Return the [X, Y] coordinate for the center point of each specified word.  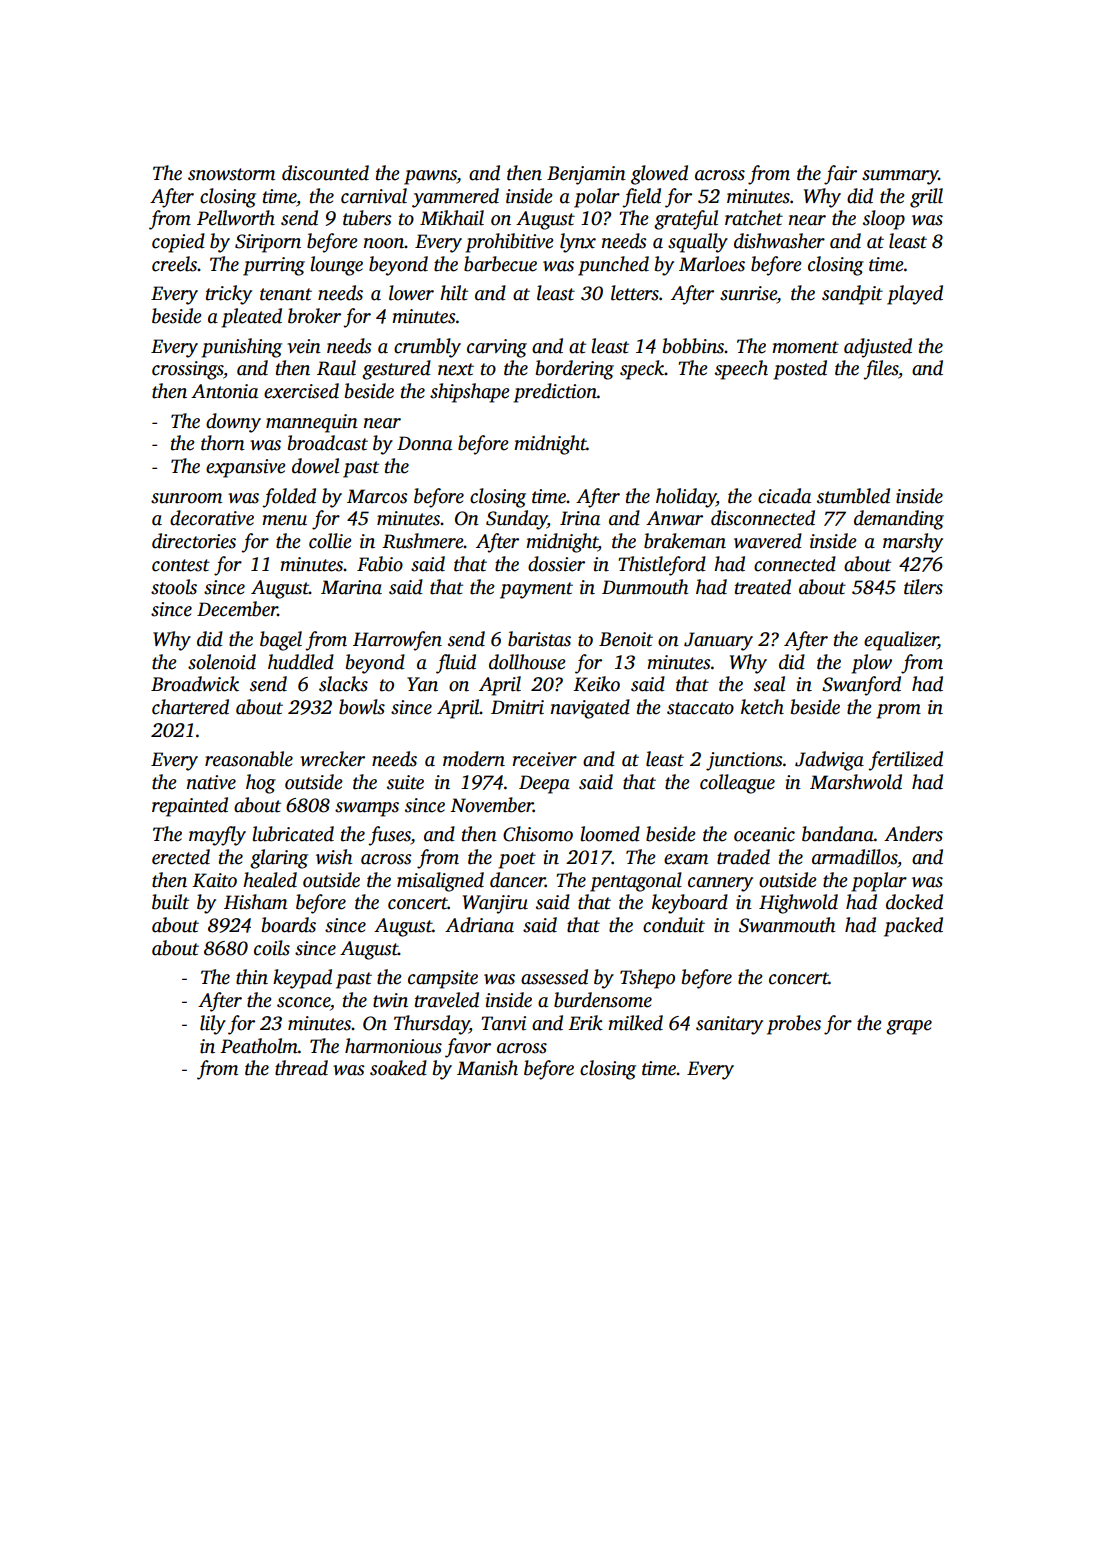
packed [913, 927]
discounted [325, 173]
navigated [590, 709]
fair [840, 175]
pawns [430, 177]
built [170, 902]
